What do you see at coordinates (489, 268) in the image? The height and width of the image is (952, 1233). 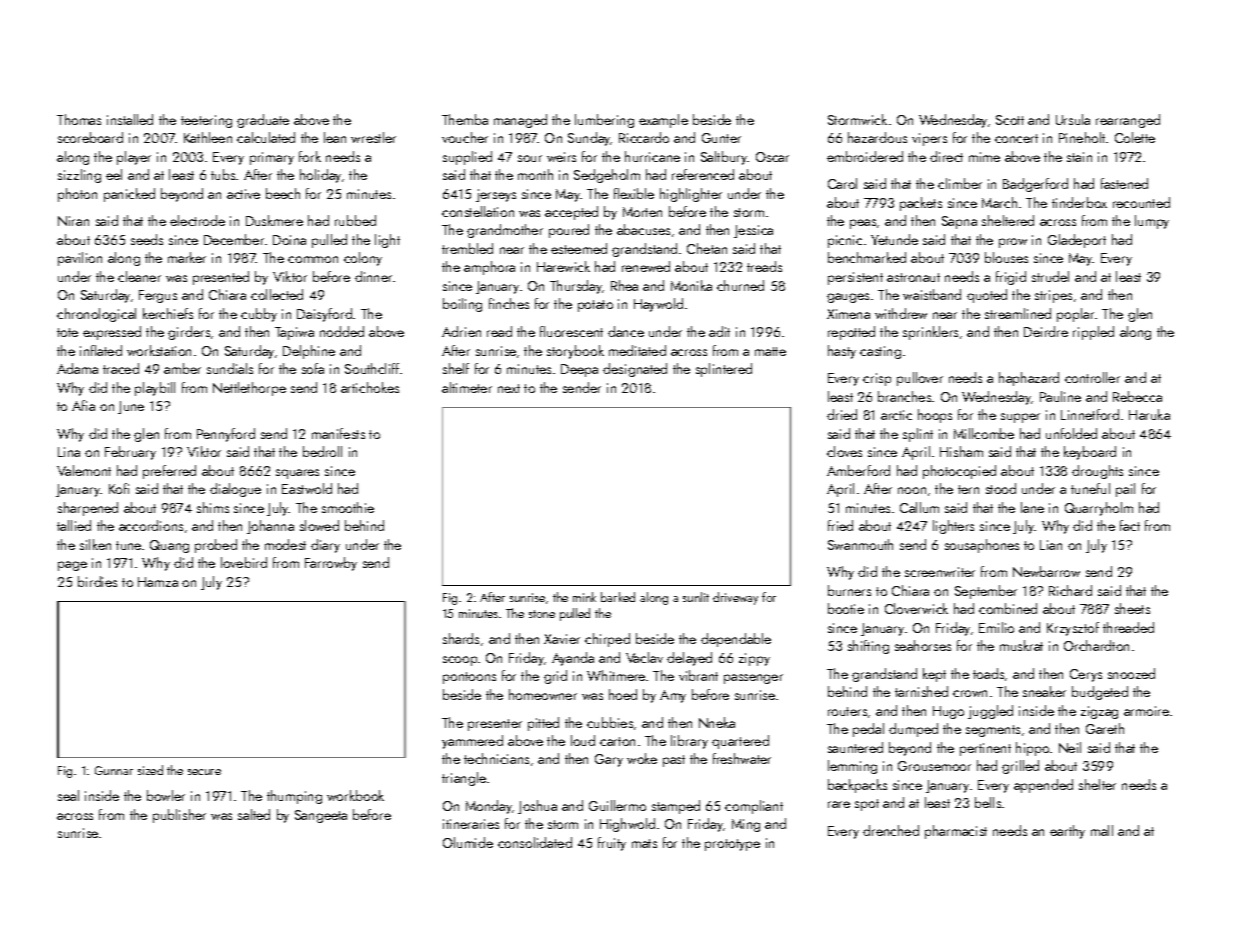 I see `amphora` at bounding box center [489, 268].
